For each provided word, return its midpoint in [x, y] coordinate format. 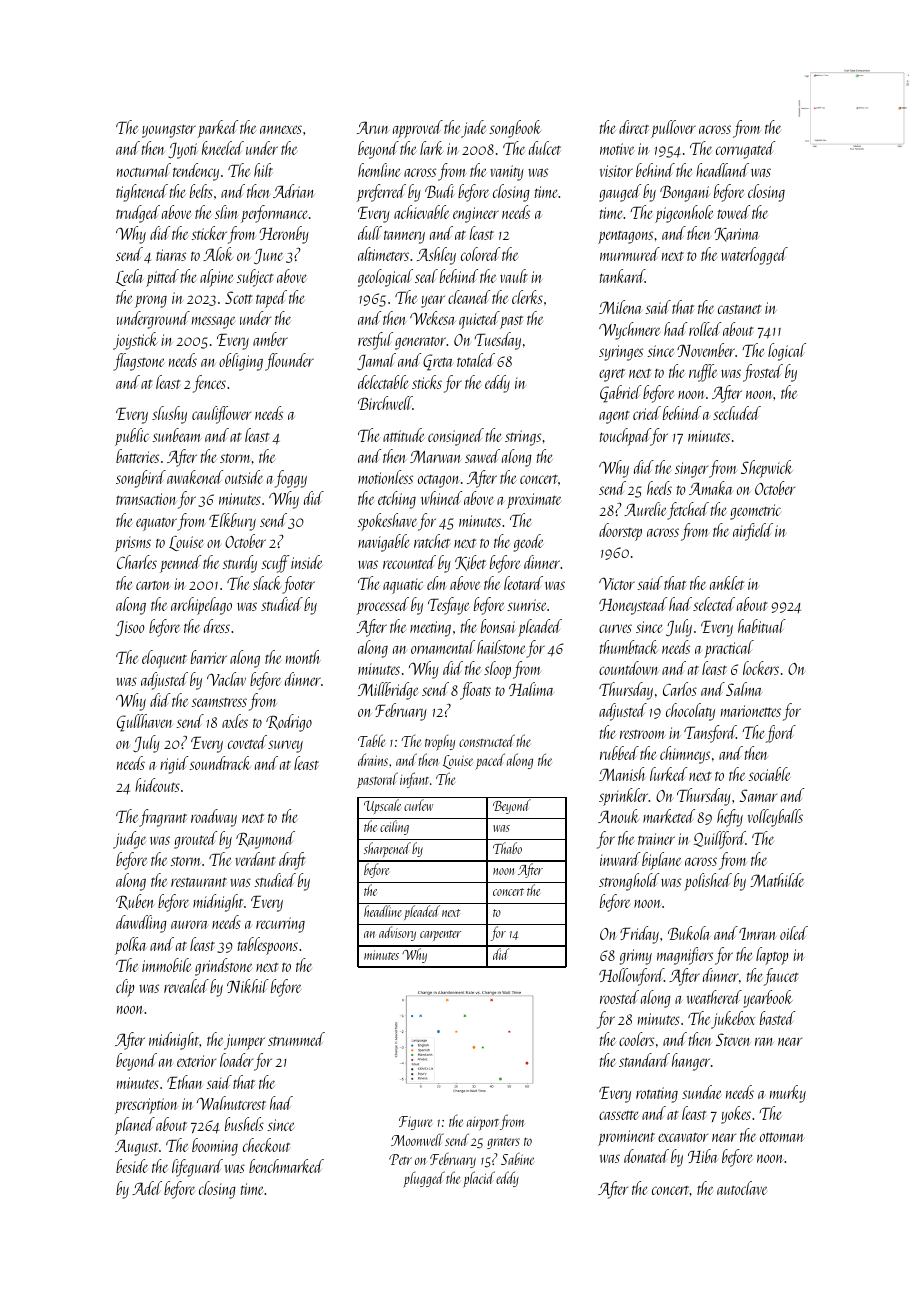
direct [634, 127]
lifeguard [197, 1168]
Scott [239, 297]
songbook [516, 129]
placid [479, 1179]
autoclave [742, 1188]
